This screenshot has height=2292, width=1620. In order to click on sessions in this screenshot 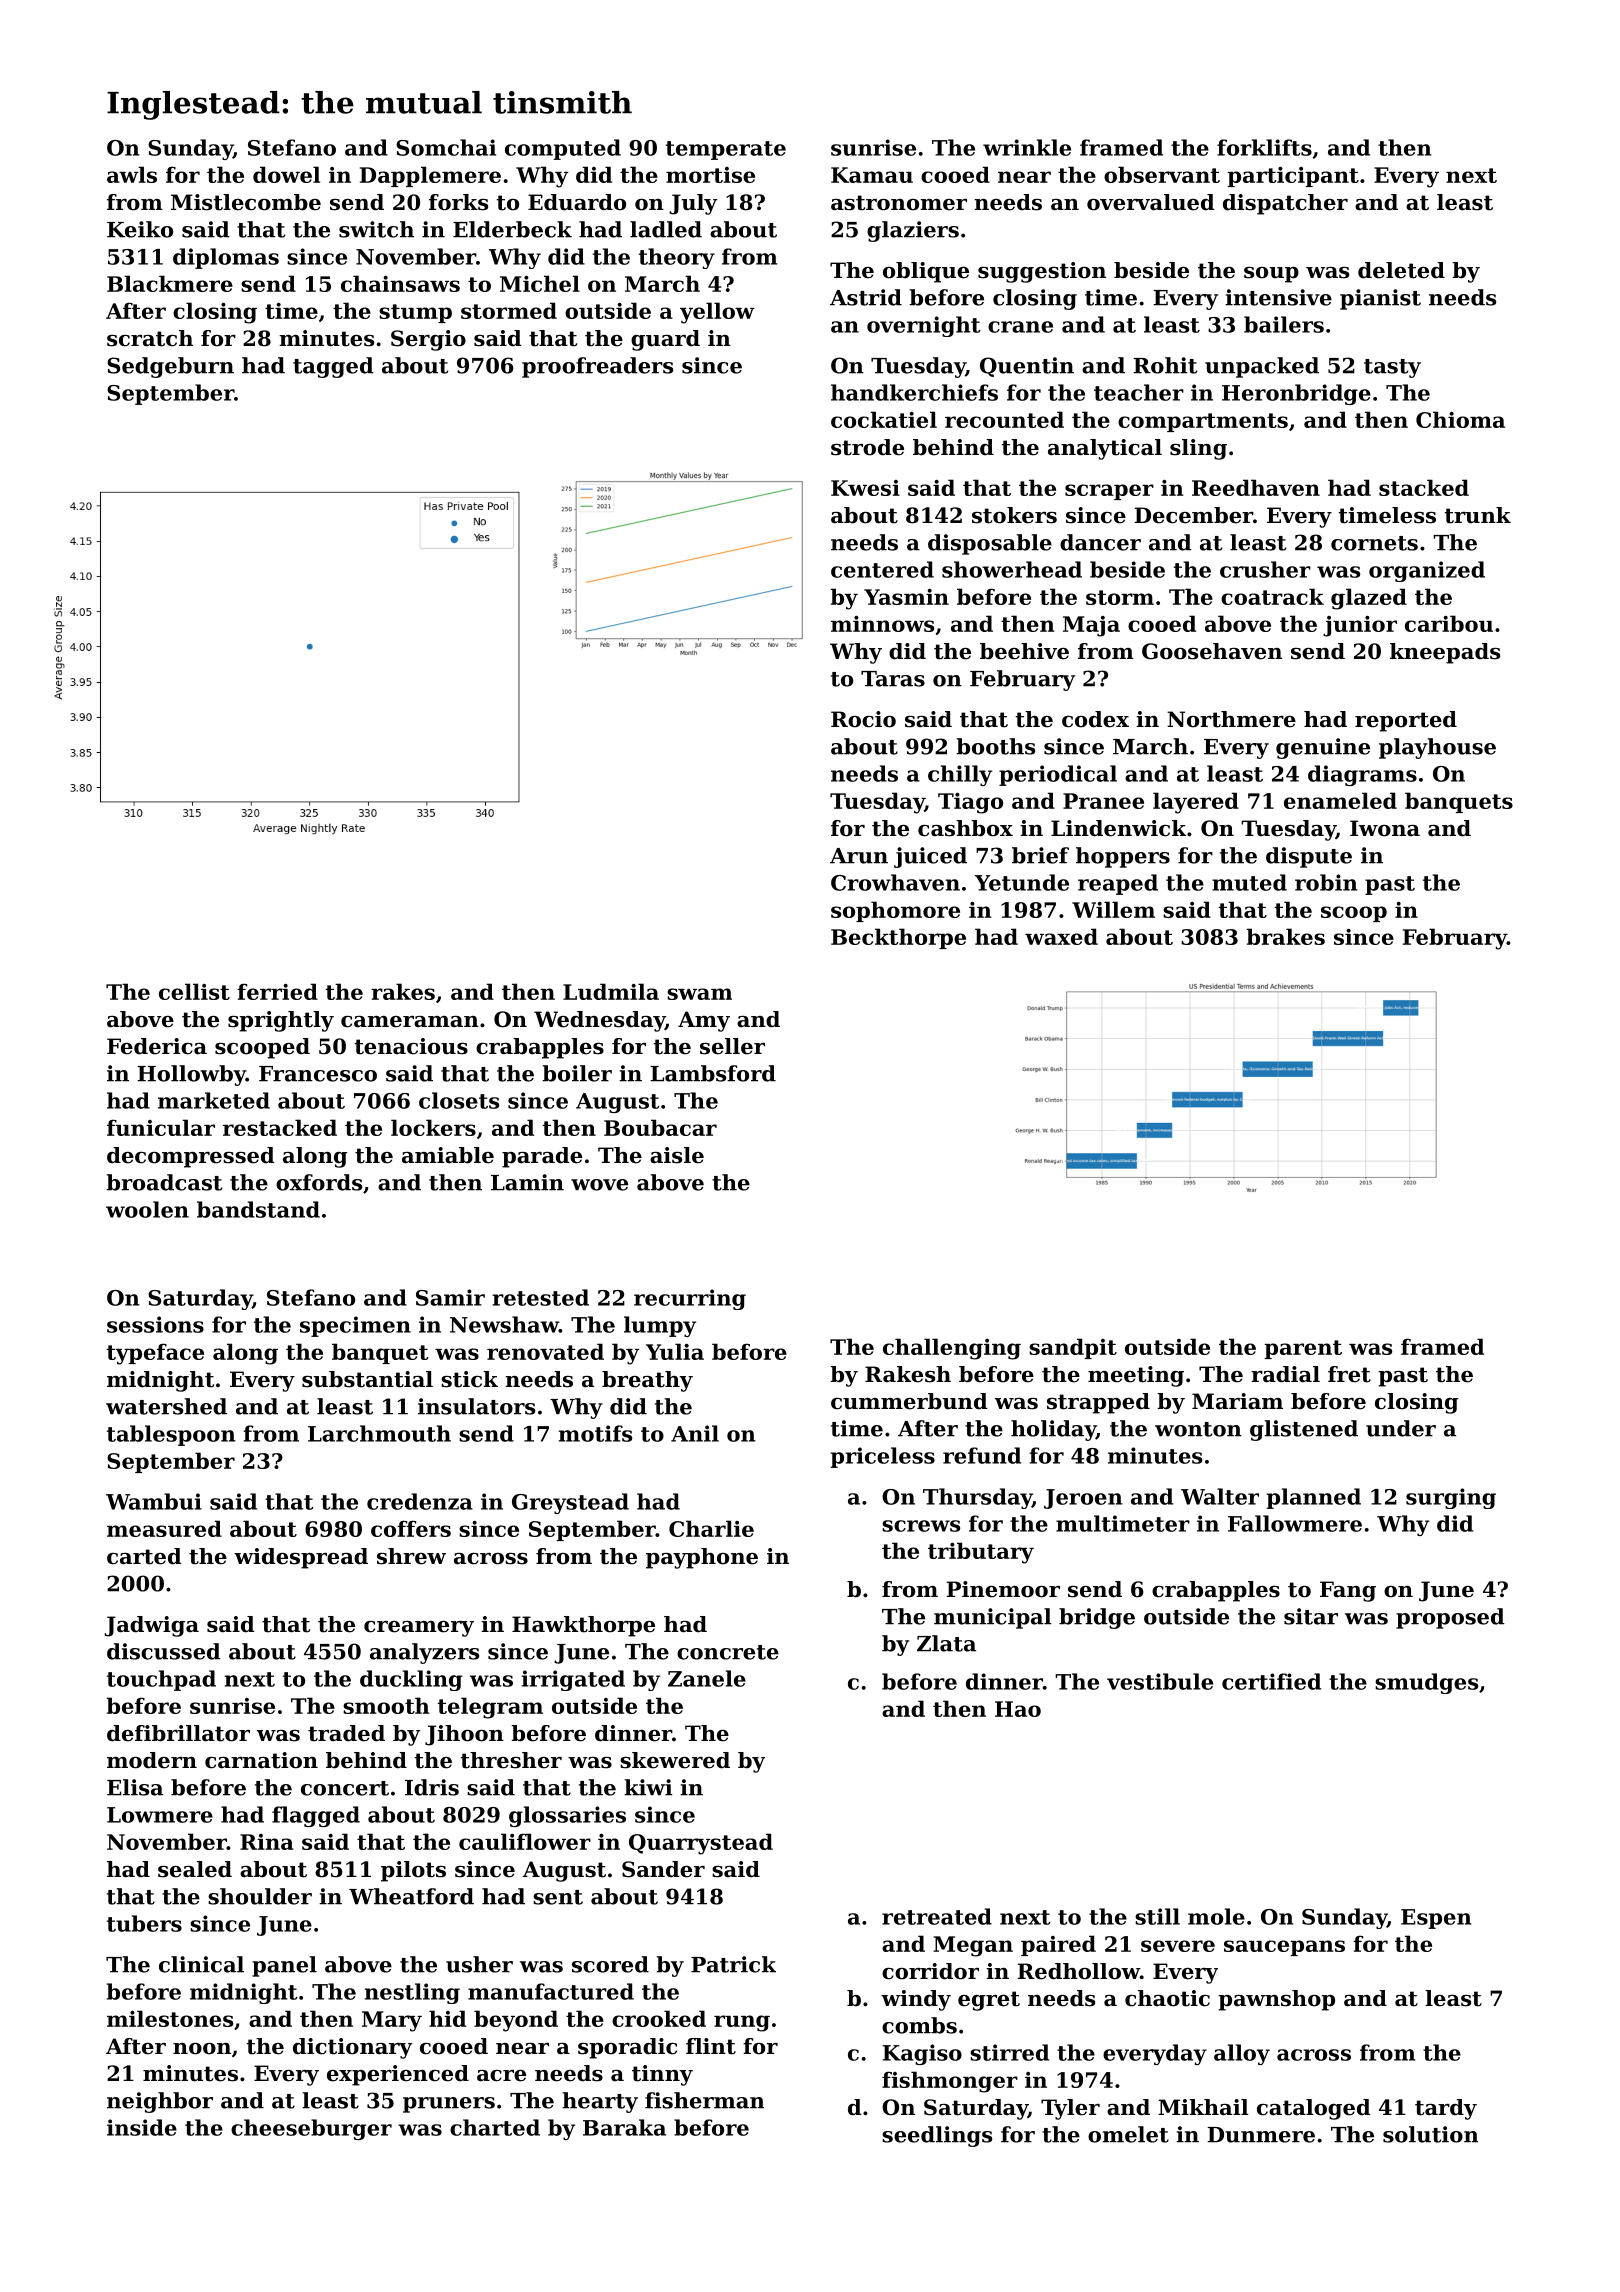, I will do `click(155, 1324)`.
